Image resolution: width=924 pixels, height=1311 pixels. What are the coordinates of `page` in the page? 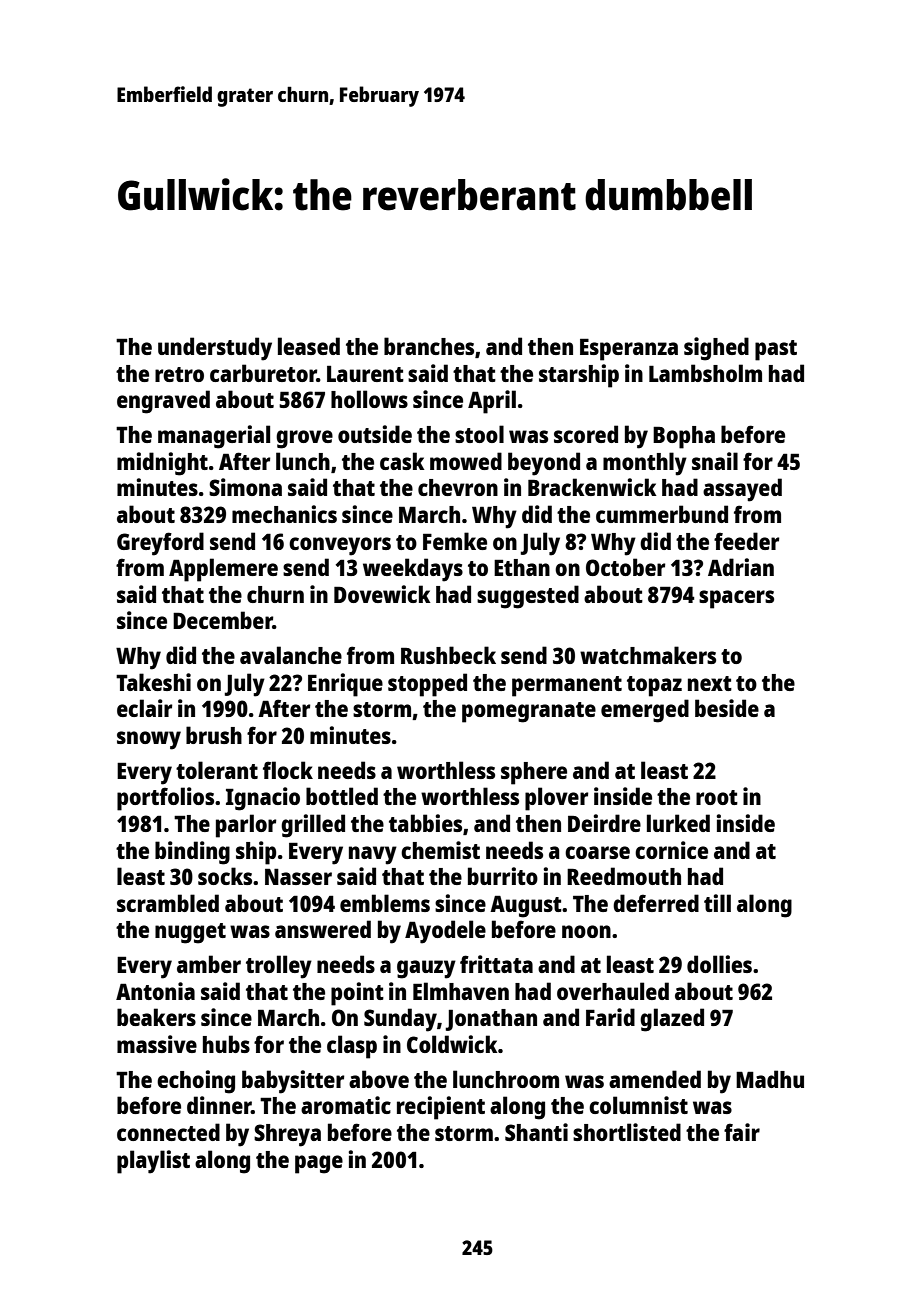 It's located at (319, 1164).
